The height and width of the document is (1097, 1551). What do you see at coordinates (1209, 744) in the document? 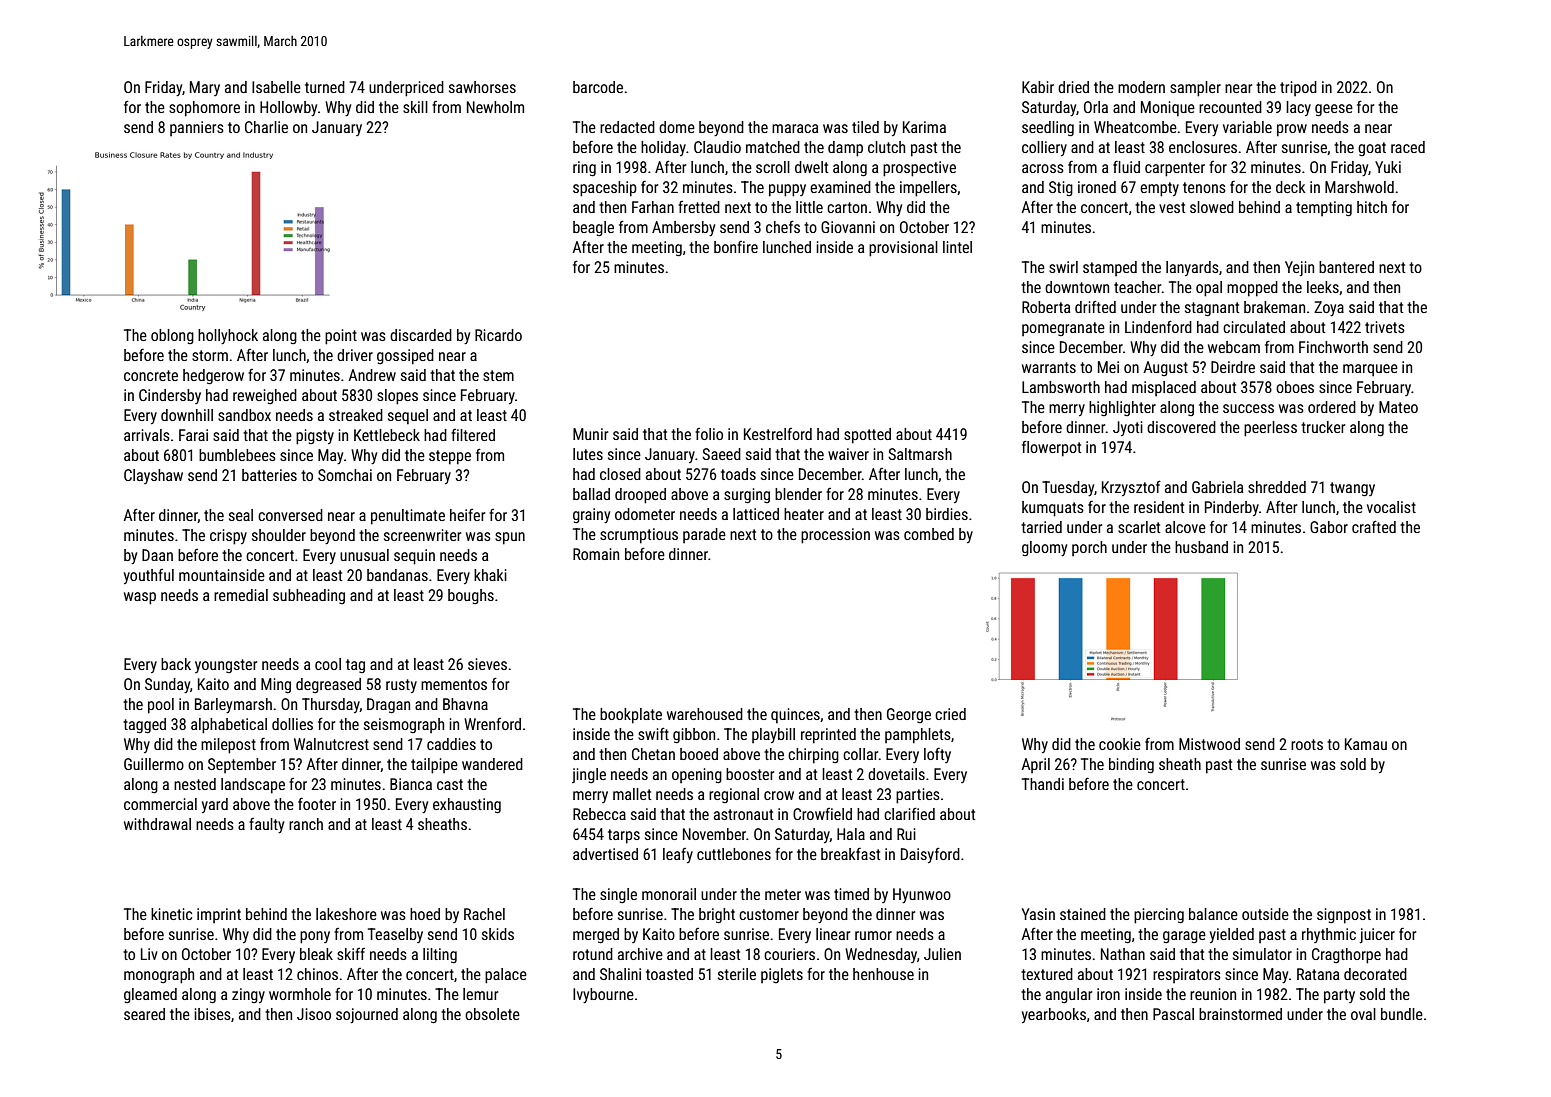
I see `Mistwood` at bounding box center [1209, 744].
